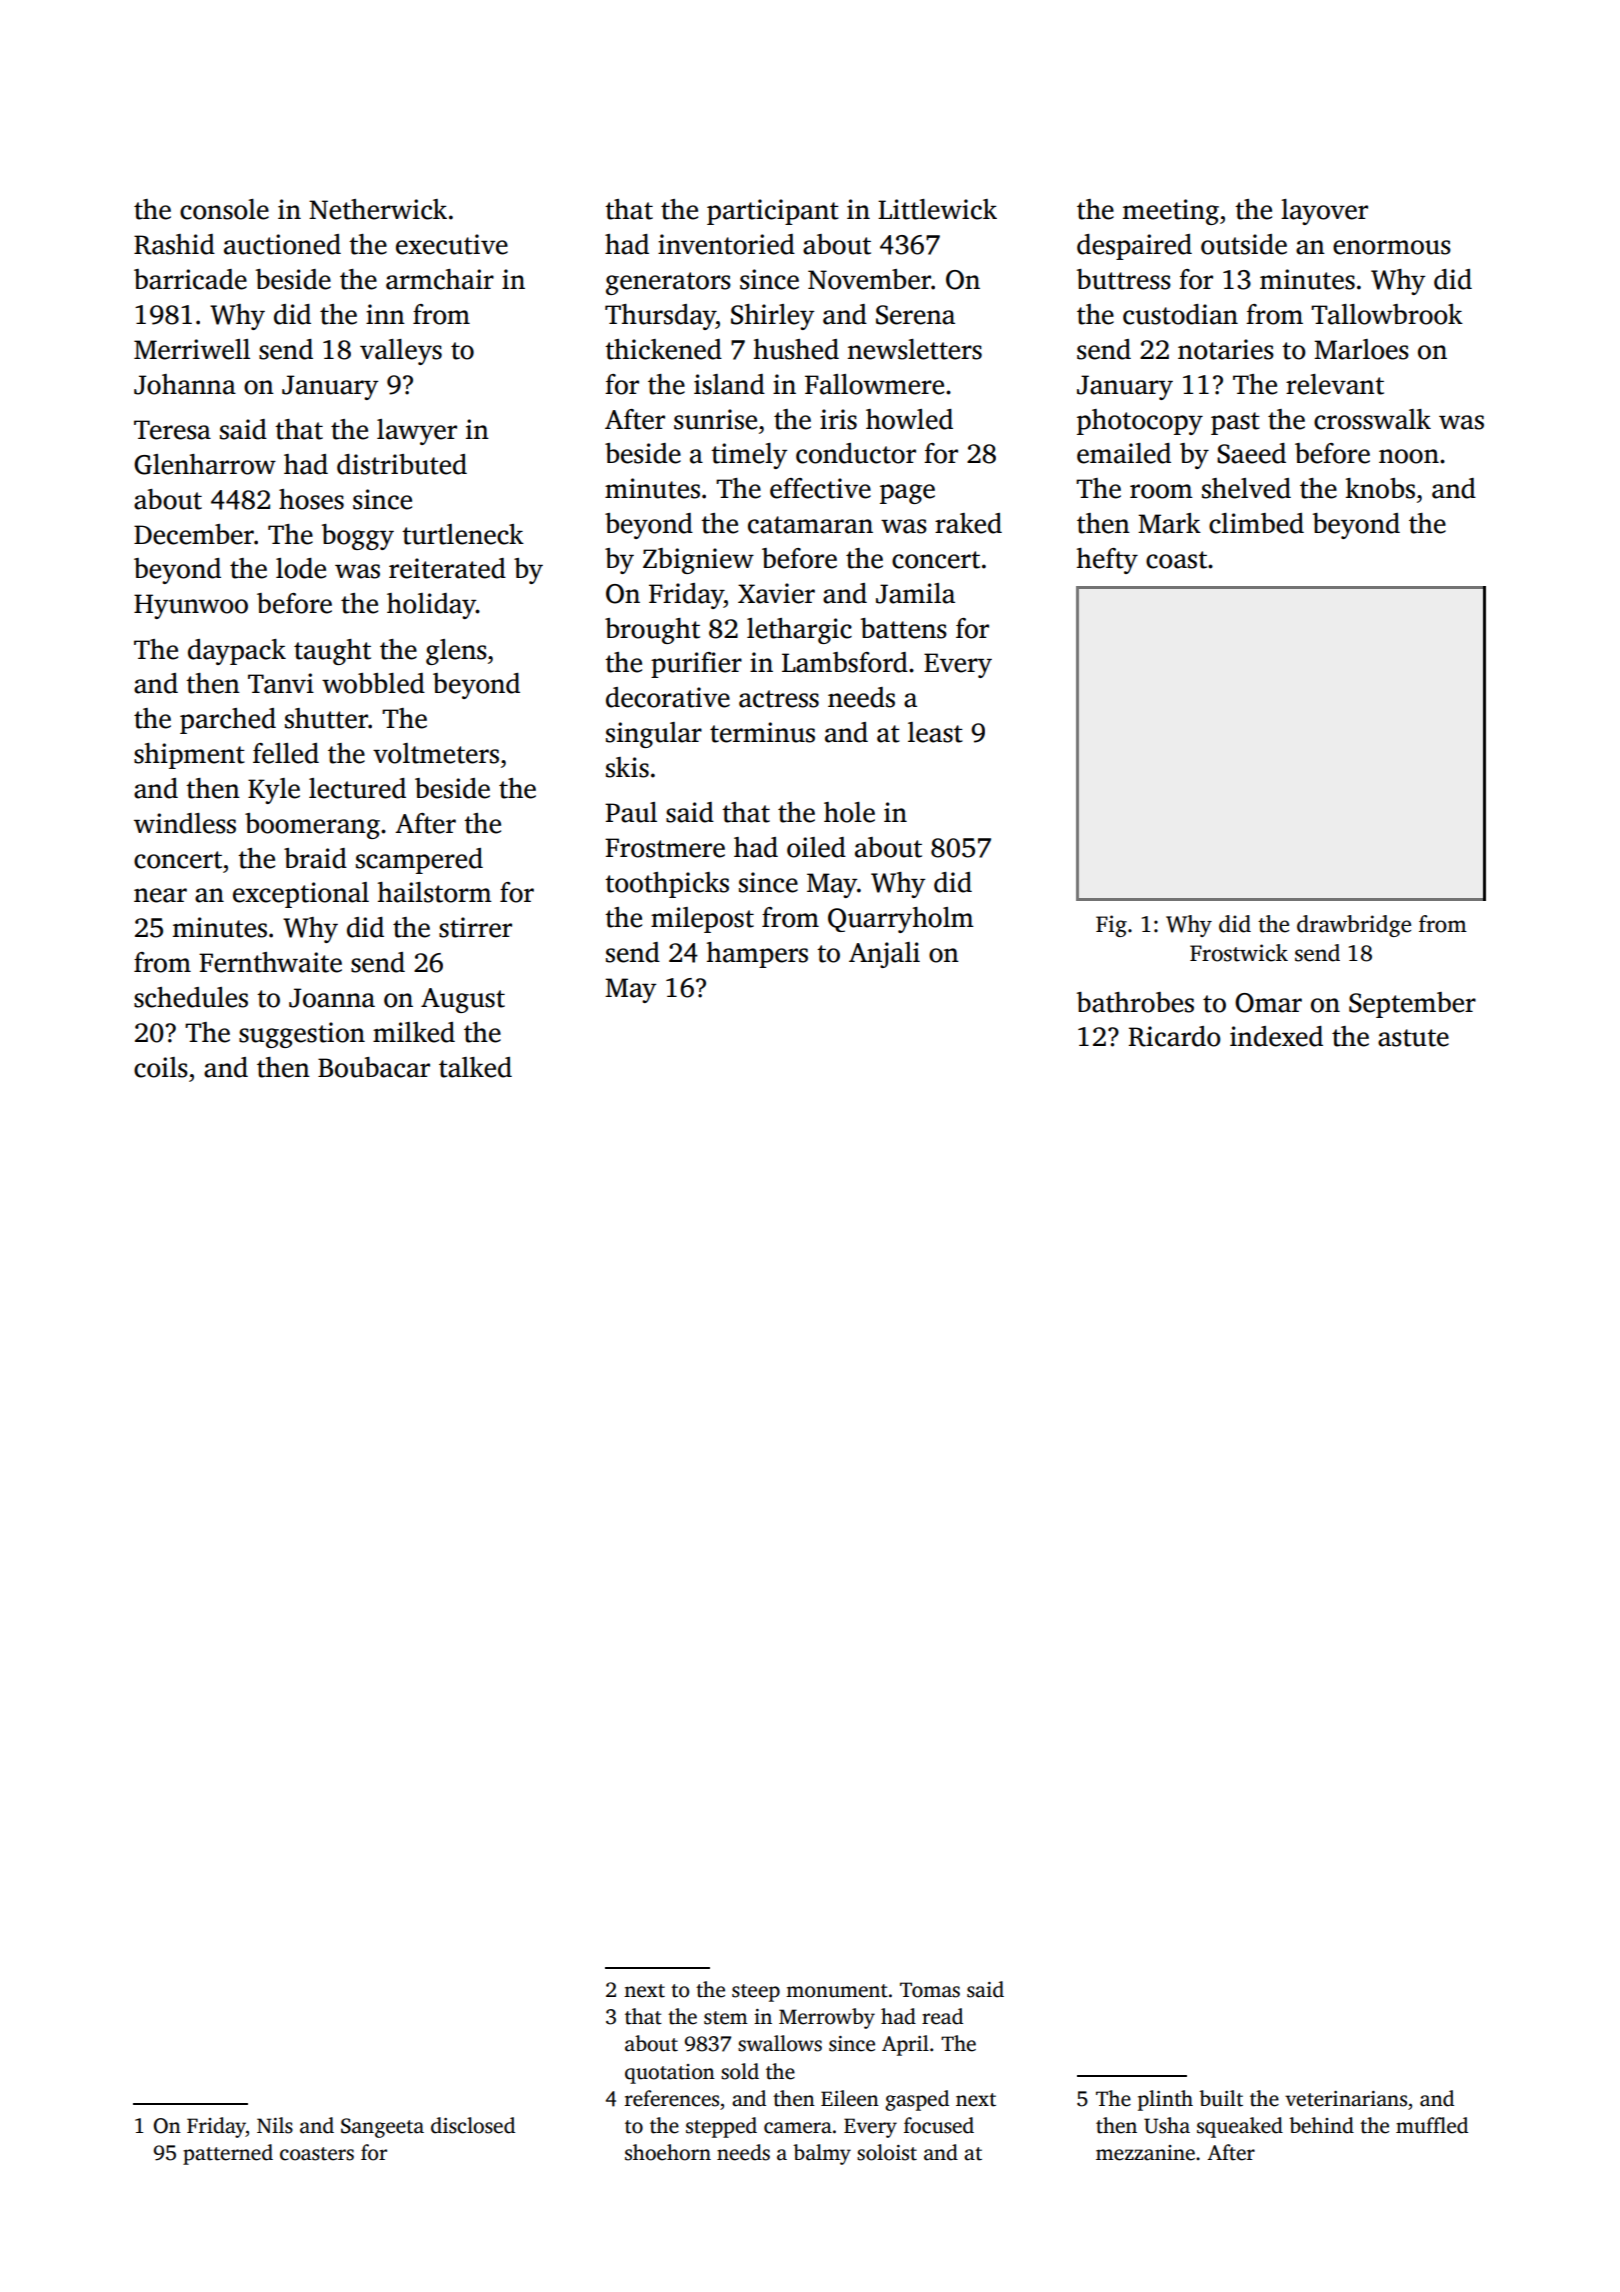  Describe the element at coordinates (374, 1067) in the image. I see `Boubacar` at that location.
